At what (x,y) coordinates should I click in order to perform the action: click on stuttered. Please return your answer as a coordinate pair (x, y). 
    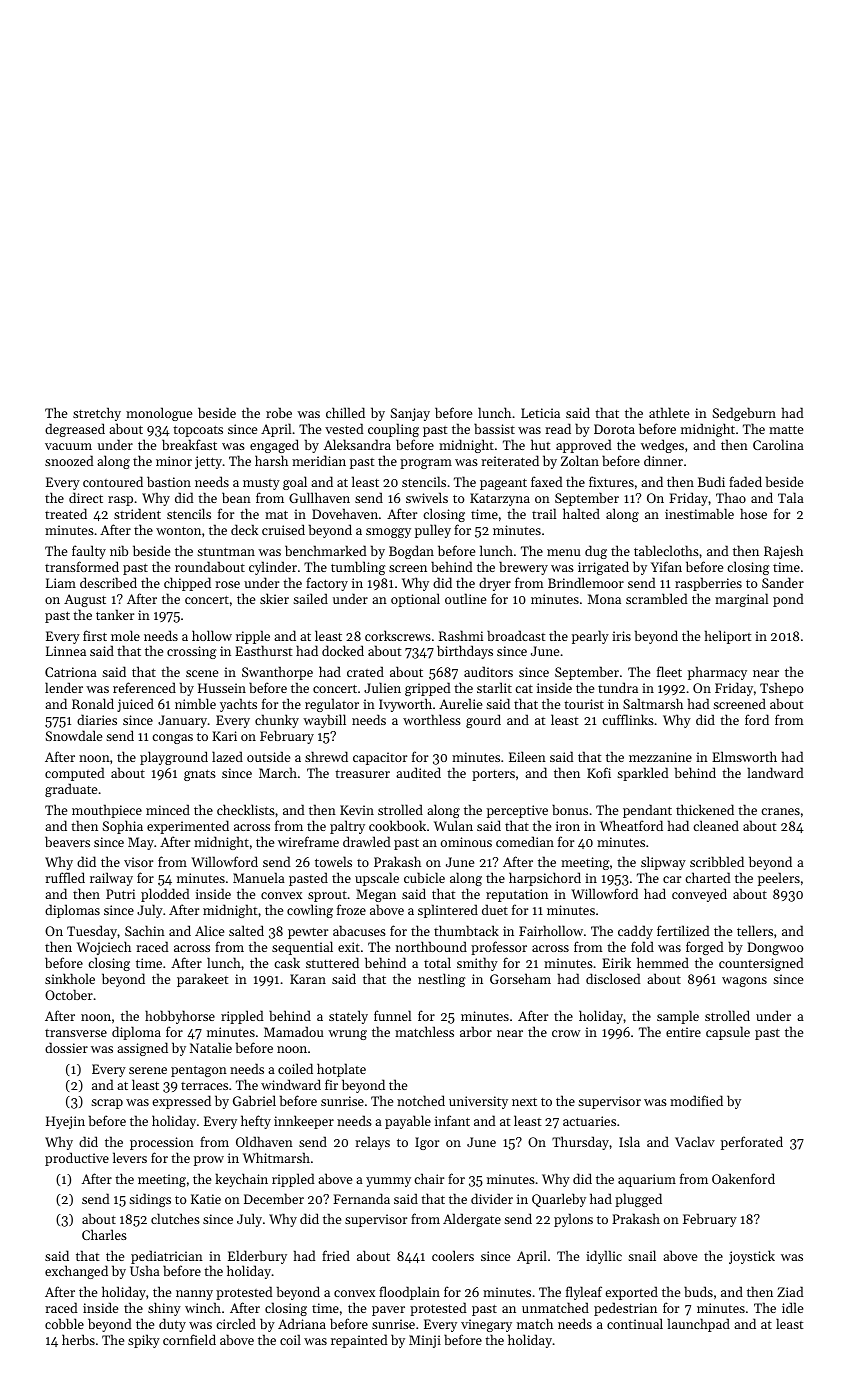
    Looking at the image, I should click on (332, 962).
